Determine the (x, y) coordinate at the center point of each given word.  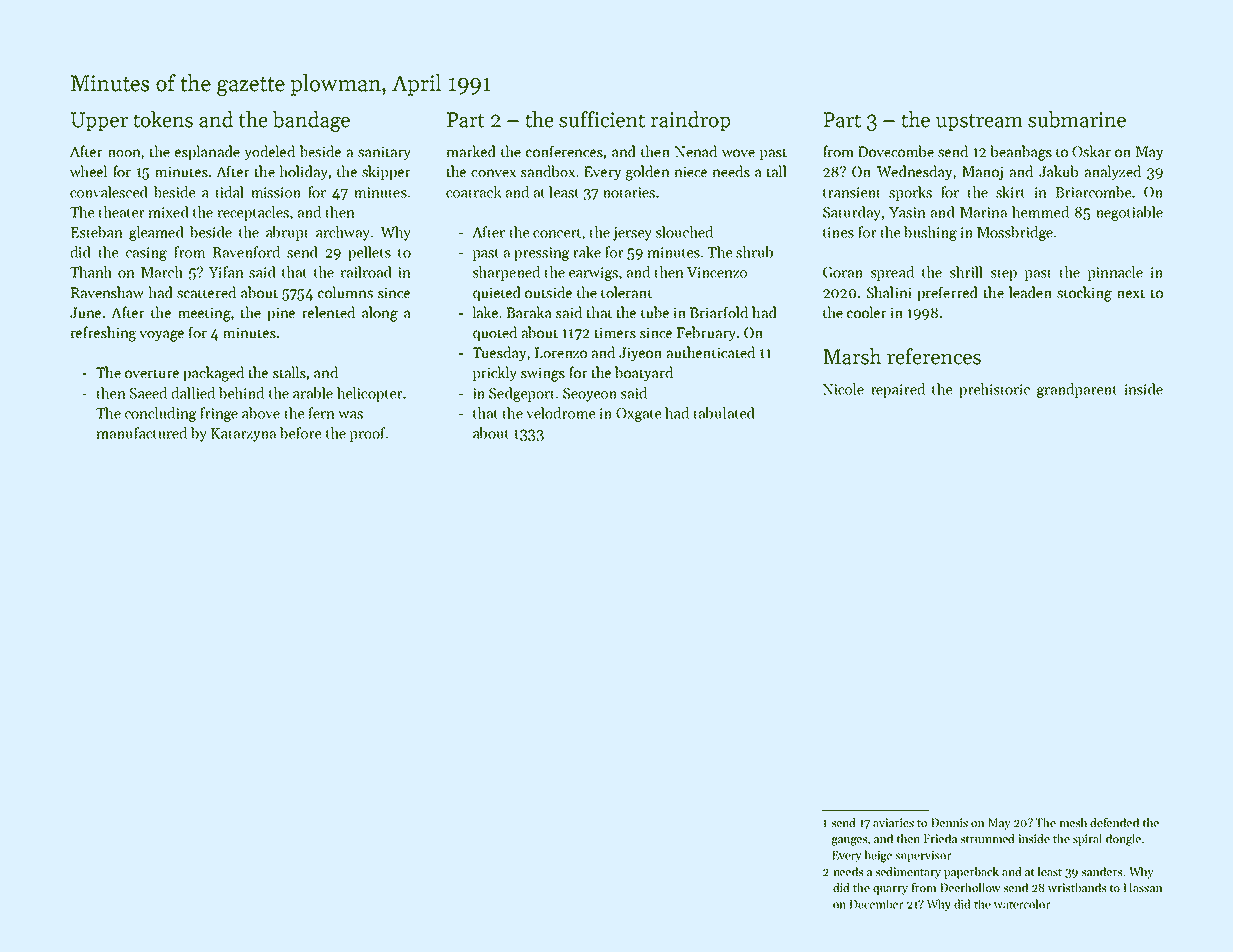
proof (368, 434)
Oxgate (638, 415)
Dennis (949, 822)
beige (878, 856)
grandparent (1077, 390)
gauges (850, 841)
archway (343, 233)
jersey (632, 234)
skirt (1011, 192)
